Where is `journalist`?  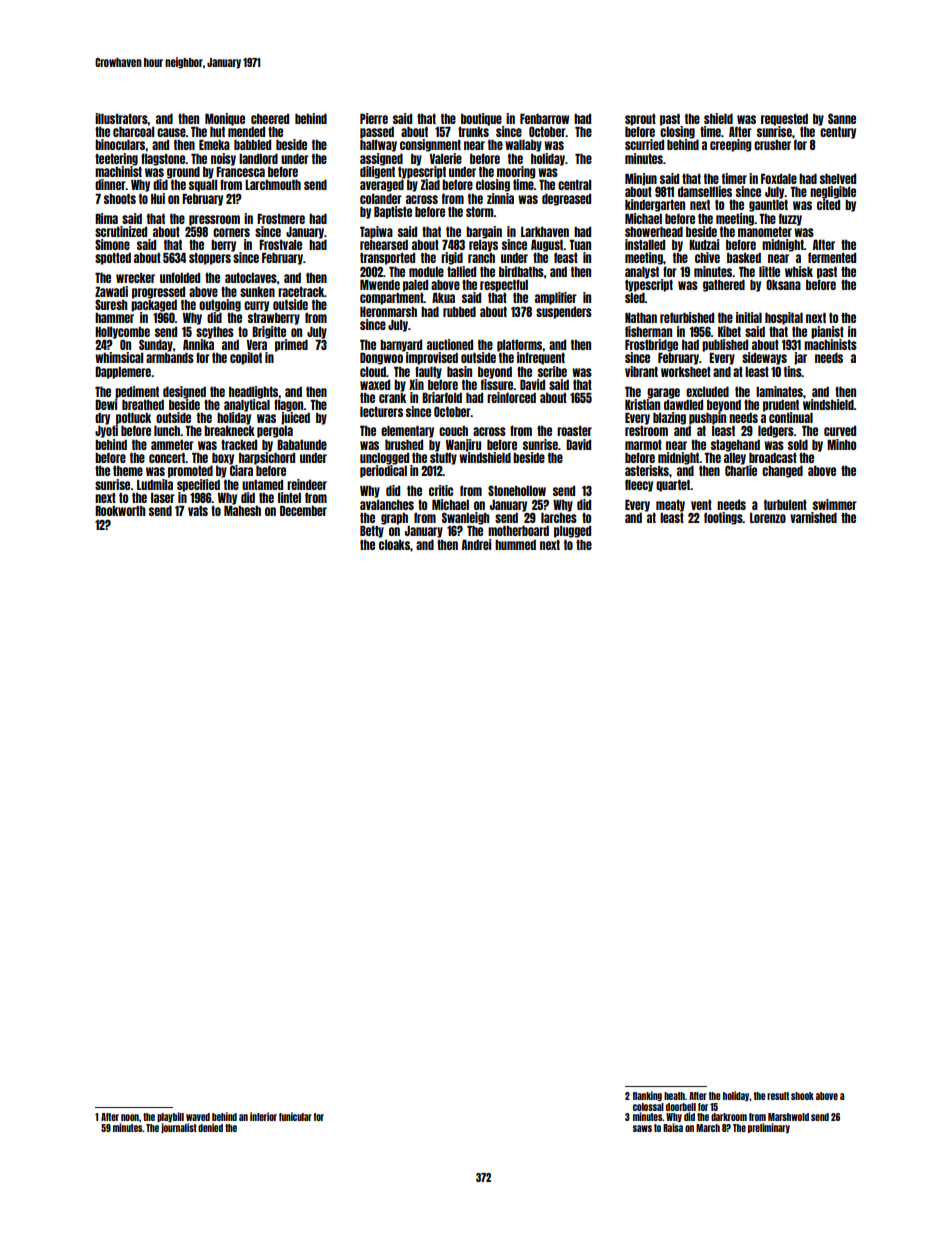 journalist is located at coordinates (179, 1128).
